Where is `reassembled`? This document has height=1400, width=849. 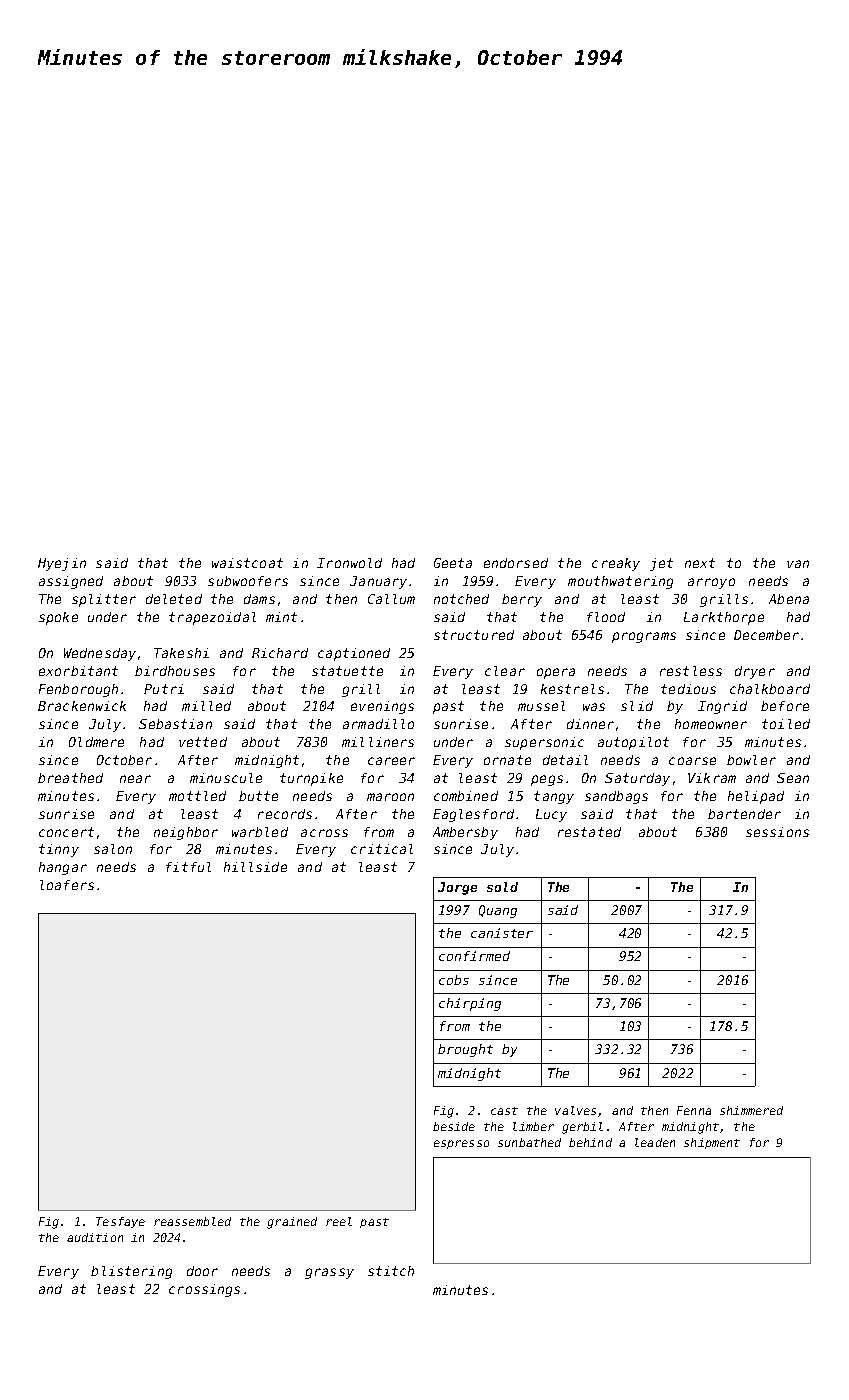
reassembled is located at coordinates (192, 1221).
